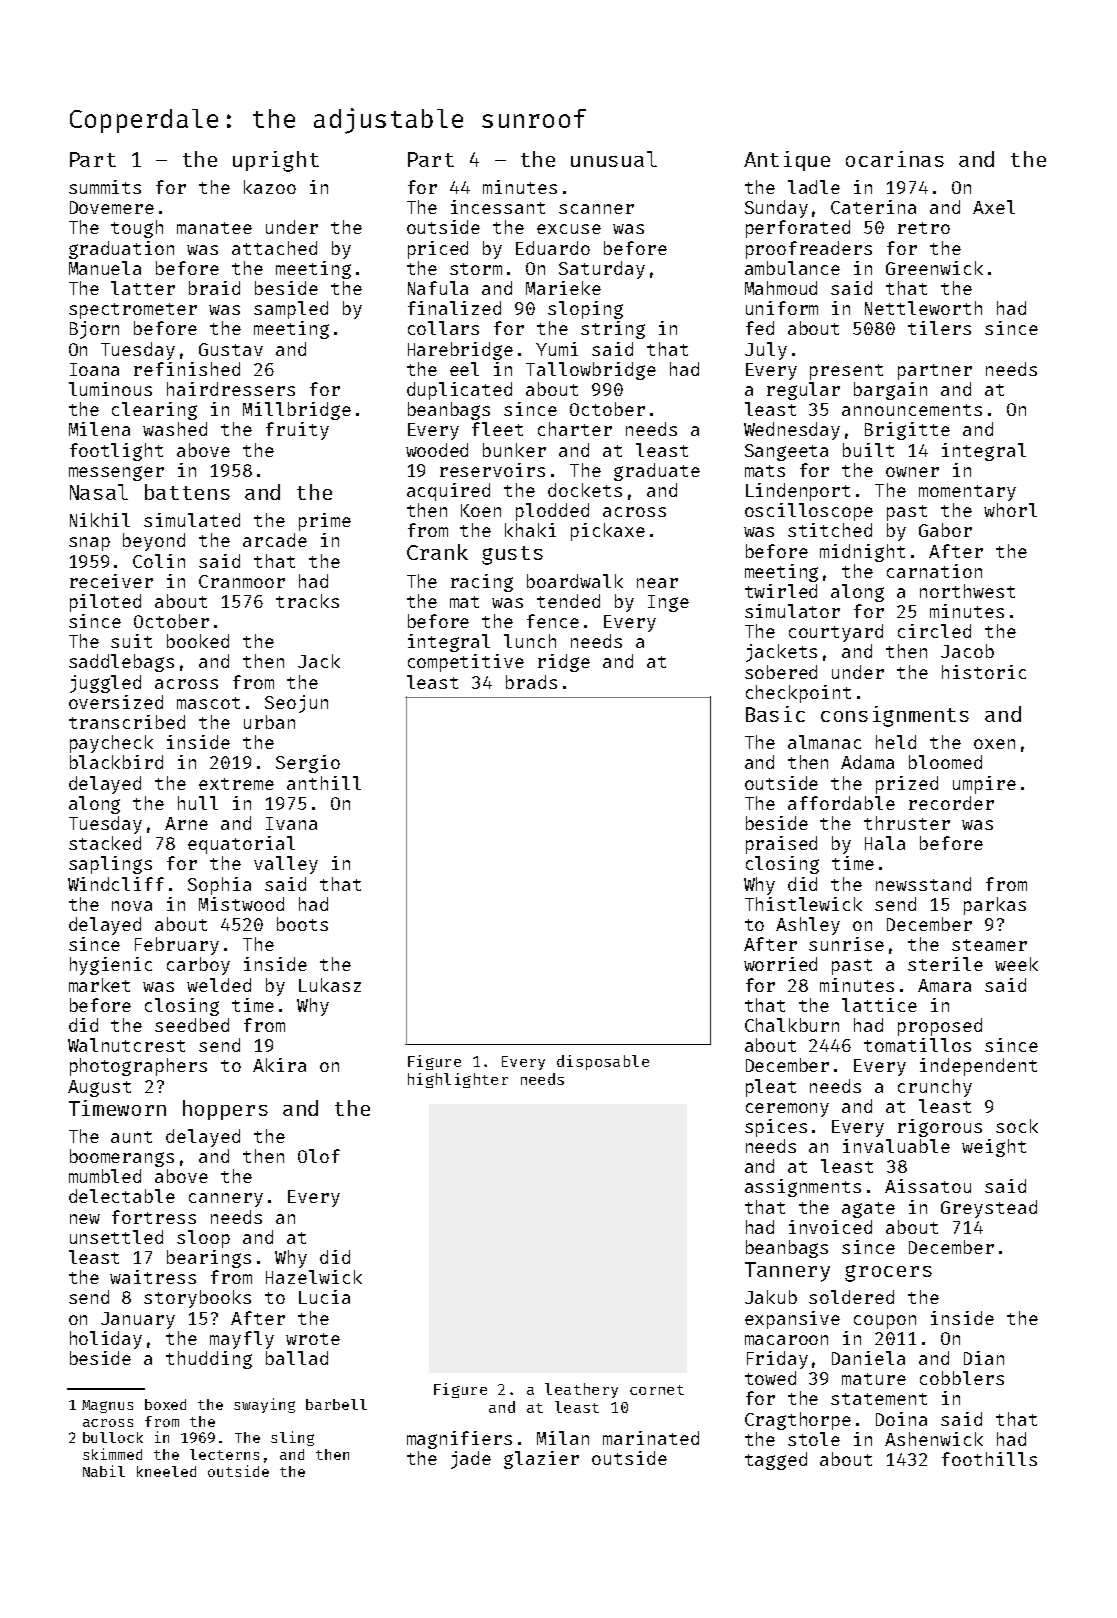 This screenshot has height=1618, width=1117. I want to click on thudding, so click(209, 1360).
